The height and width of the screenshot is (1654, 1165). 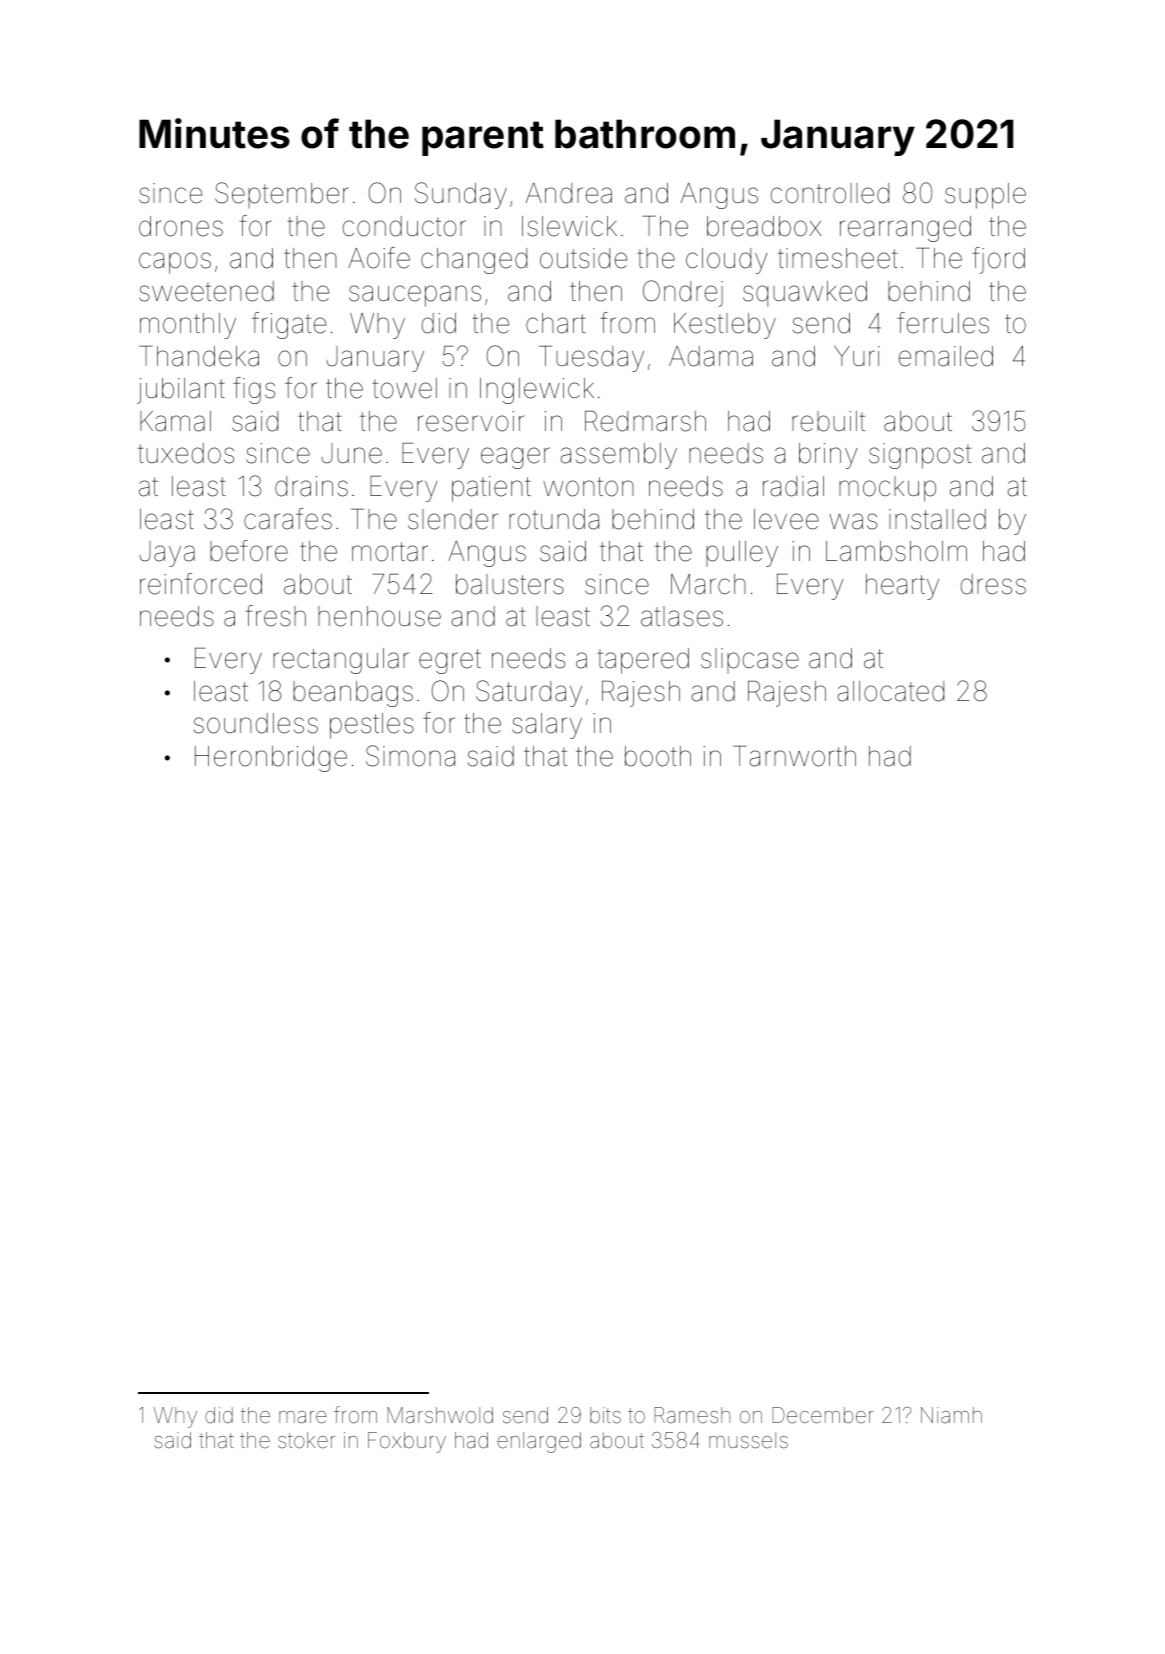 What do you see at coordinates (887, 489) in the screenshot?
I see `mockup` at bounding box center [887, 489].
